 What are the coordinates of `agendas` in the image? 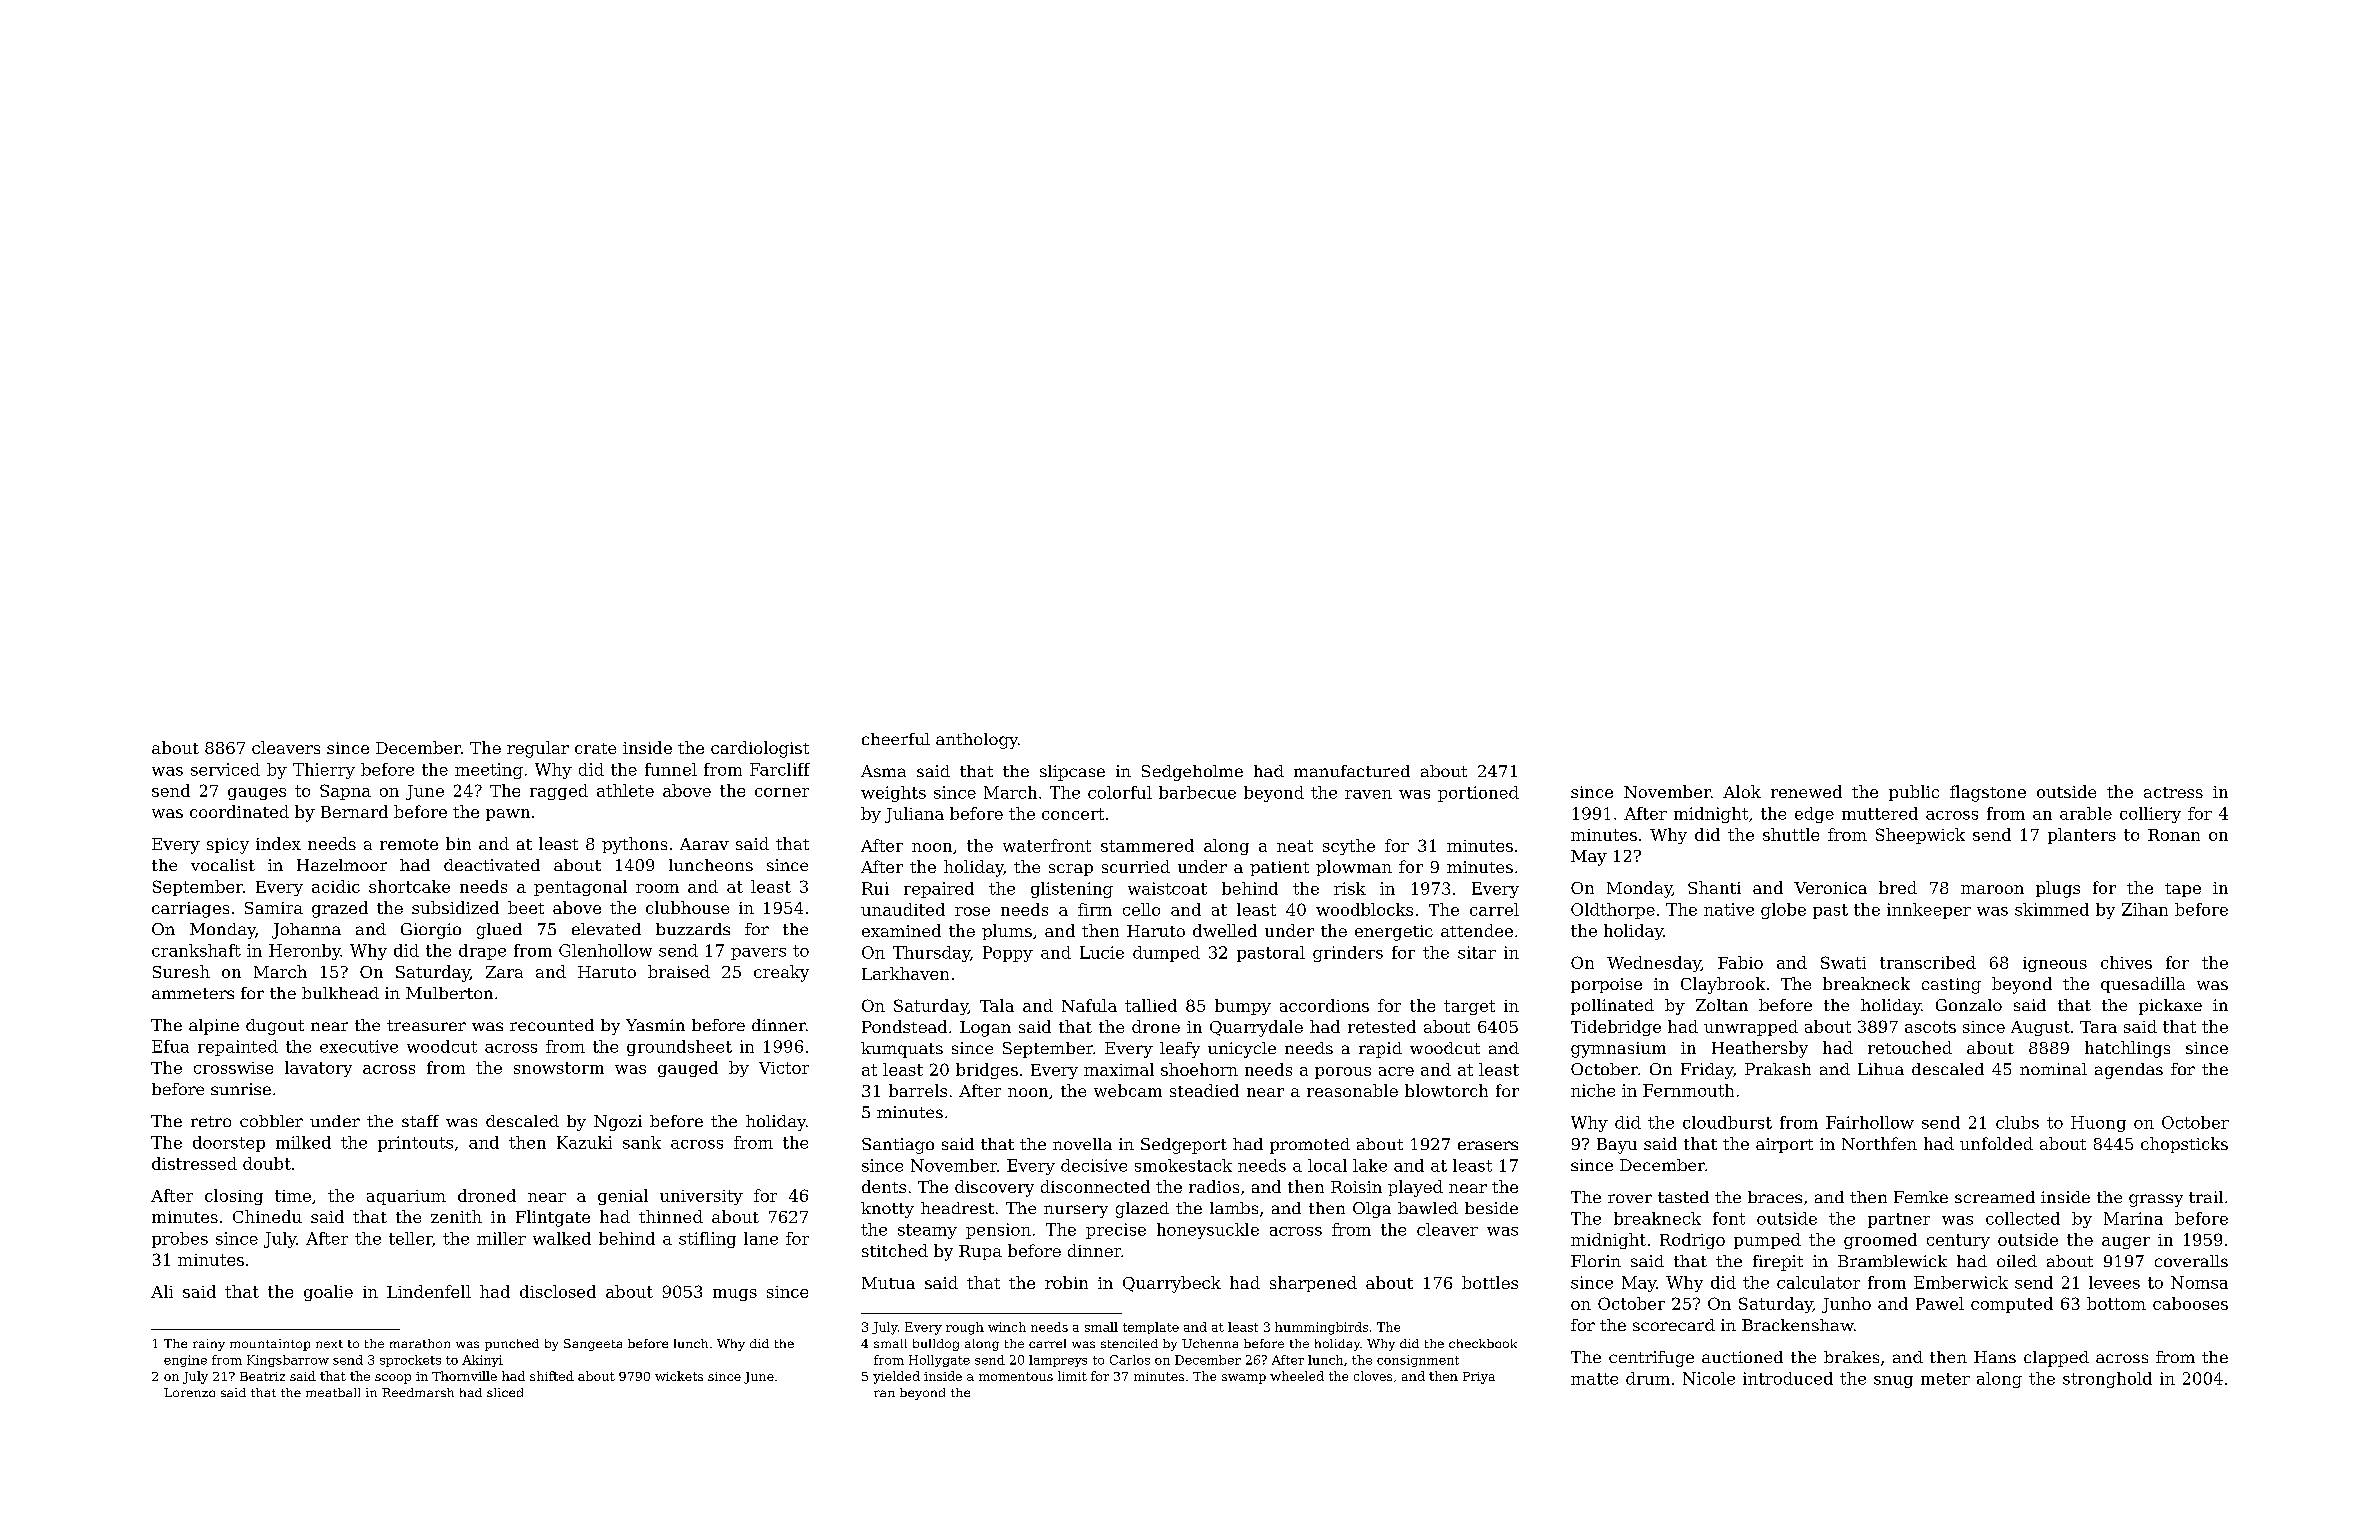 It's located at (2129, 1071).
